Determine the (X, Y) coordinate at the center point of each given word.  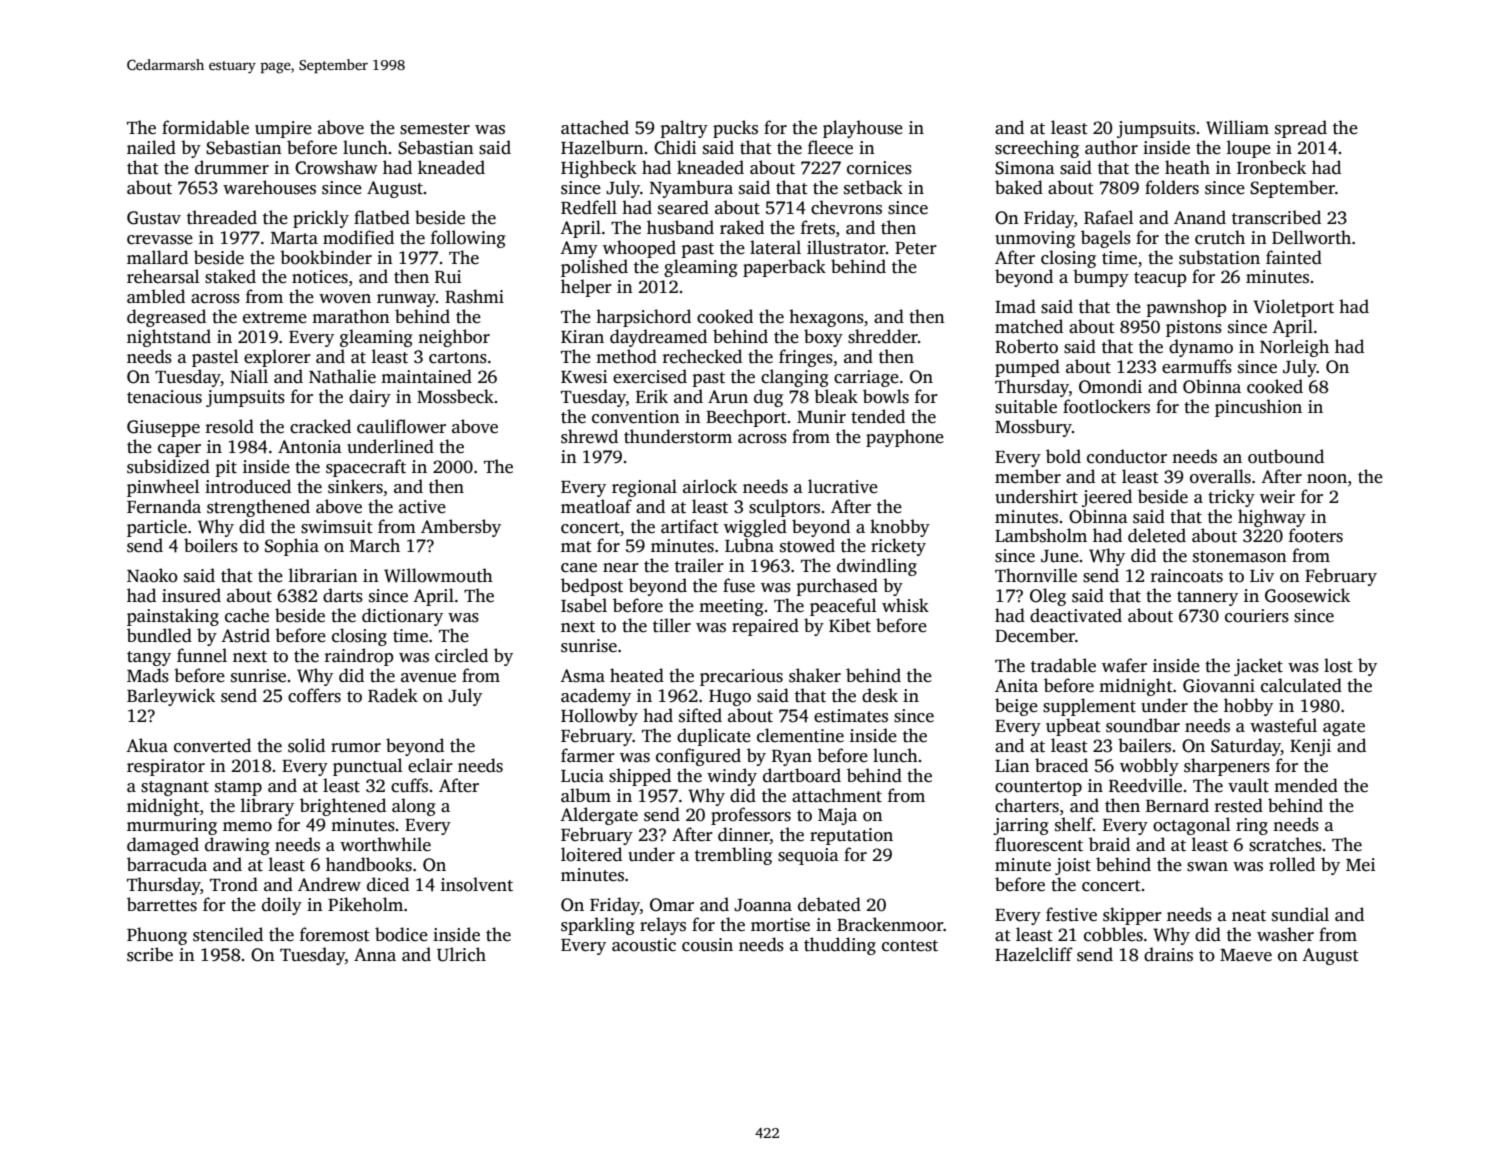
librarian (323, 575)
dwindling (877, 567)
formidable (205, 127)
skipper (1132, 916)
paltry (684, 129)
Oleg (1048, 597)
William (1237, 127)
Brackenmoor (890, 924)
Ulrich (461, 954)
